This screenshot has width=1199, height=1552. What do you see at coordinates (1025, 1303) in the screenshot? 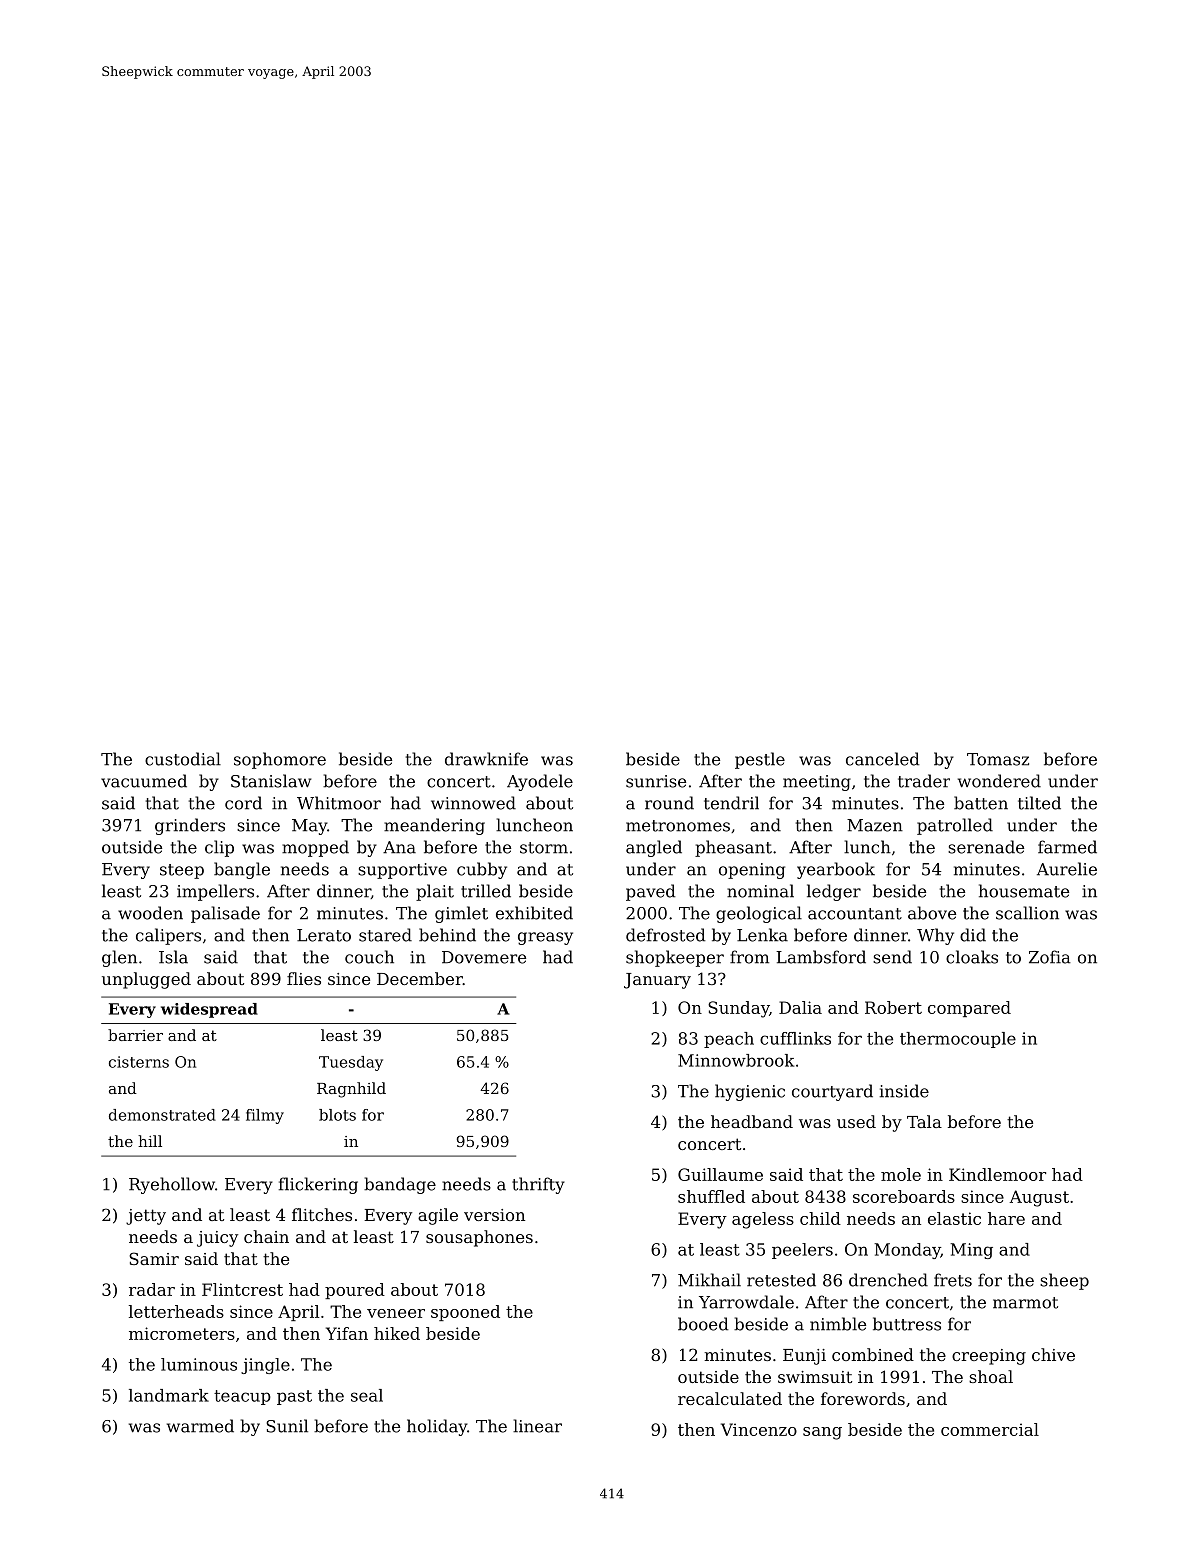
I see `marmot` at bounding box center [1025, 1303].
